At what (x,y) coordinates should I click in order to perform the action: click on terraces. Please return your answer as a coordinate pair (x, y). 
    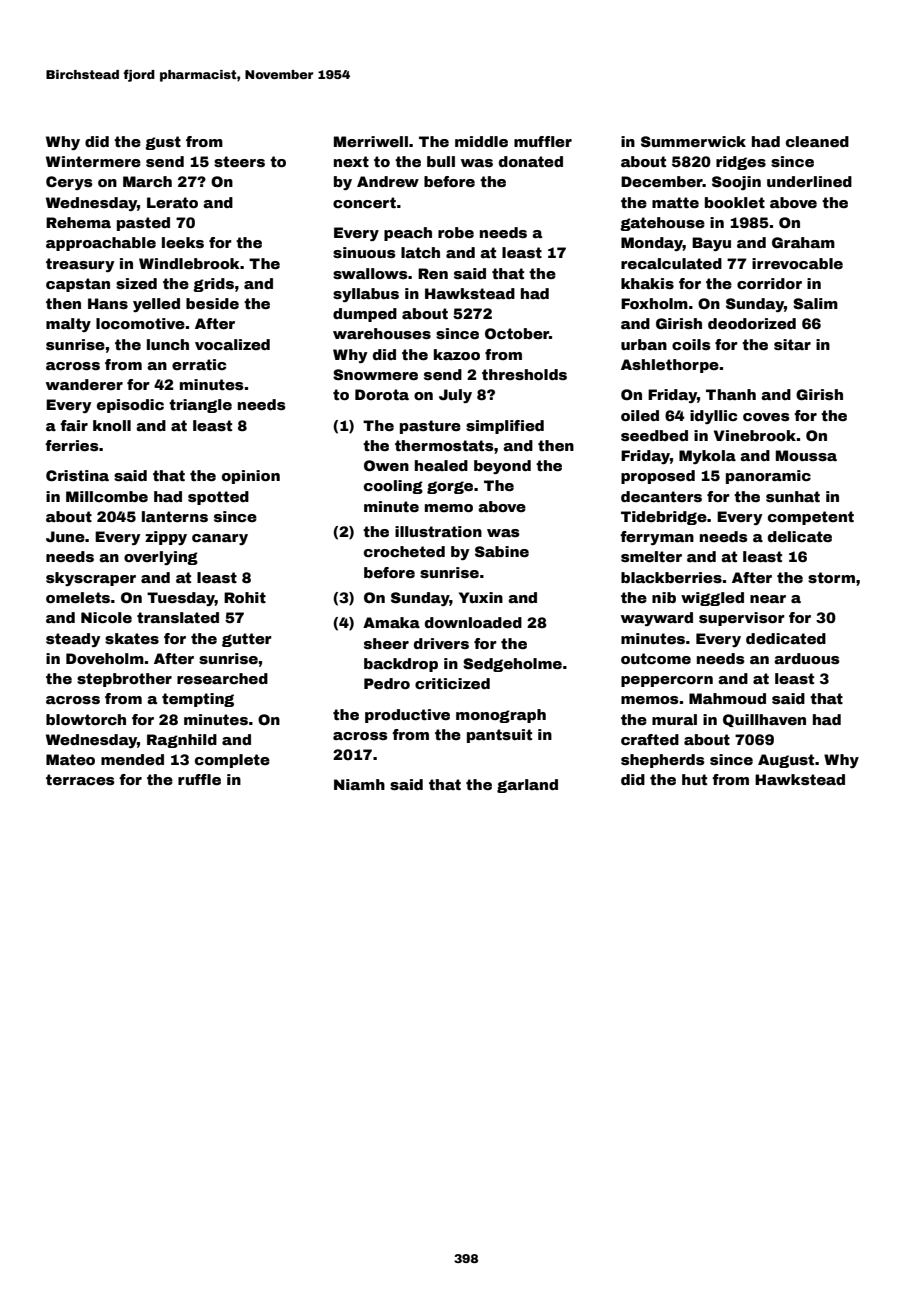
    Looking at the image, I should click on (80, 779).
